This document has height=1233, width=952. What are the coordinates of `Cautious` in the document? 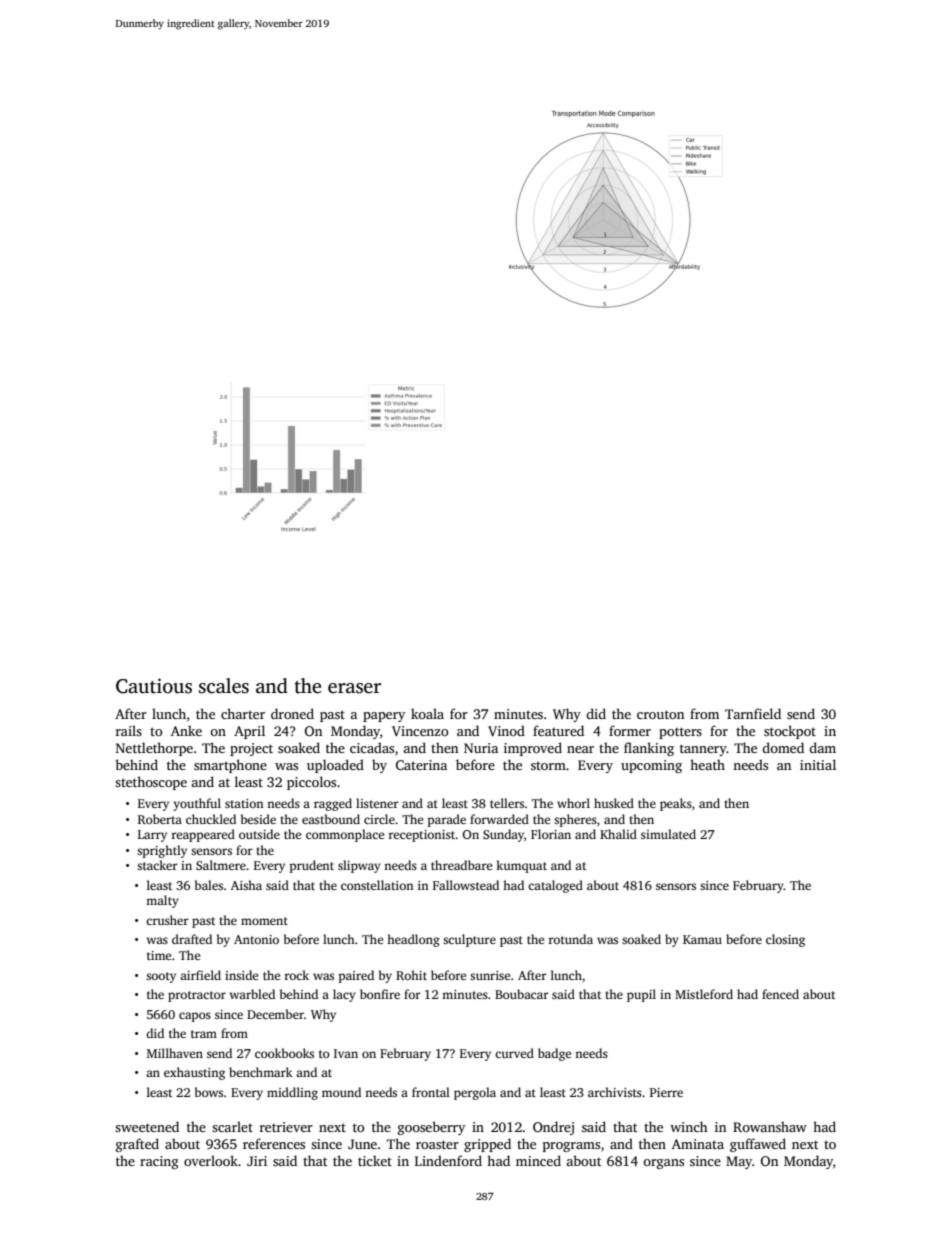 It's located at (154, 686).
